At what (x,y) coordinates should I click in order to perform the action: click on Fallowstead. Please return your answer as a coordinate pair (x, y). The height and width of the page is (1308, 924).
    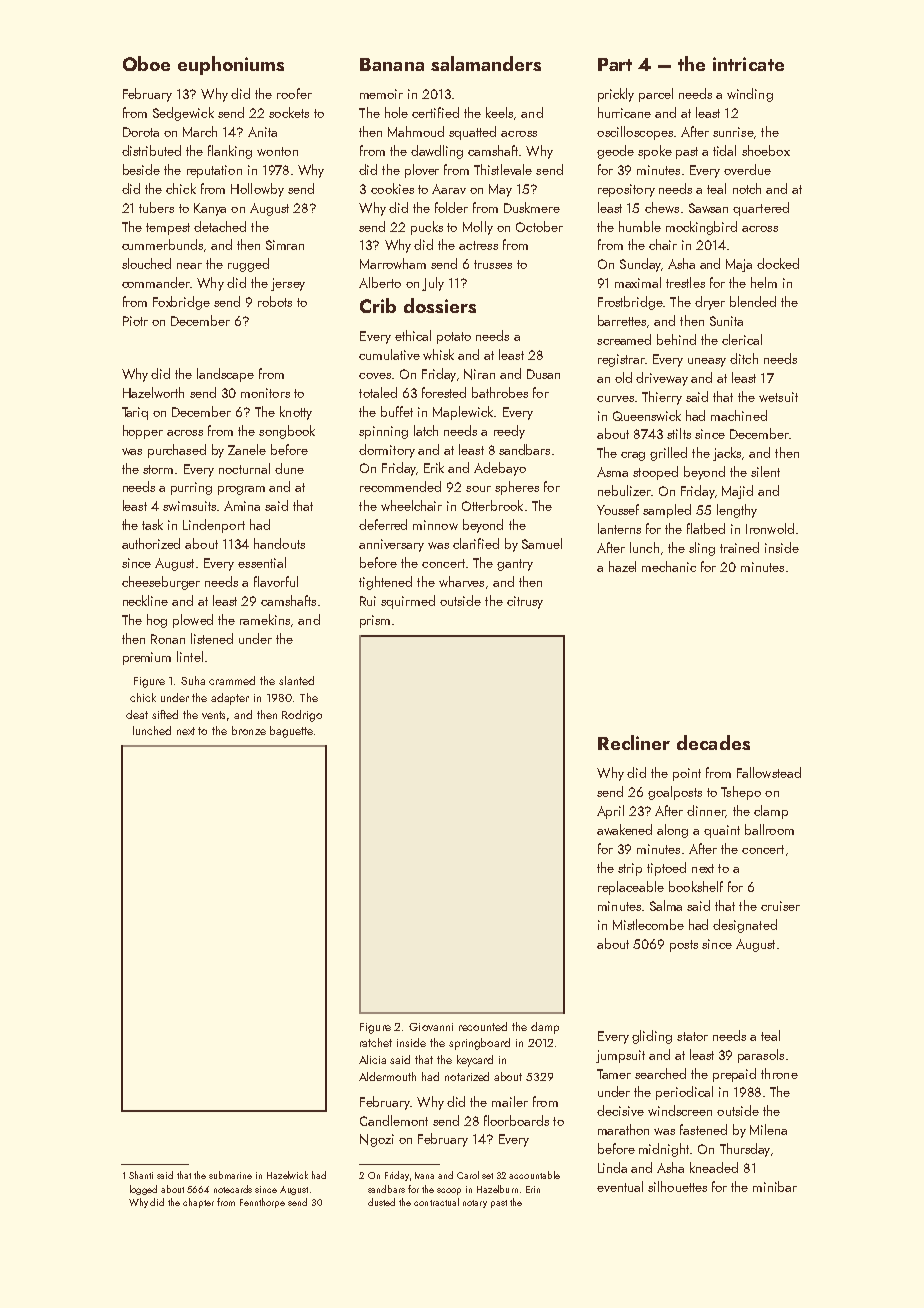
    Looking at the image, I should click on (769, 772).
